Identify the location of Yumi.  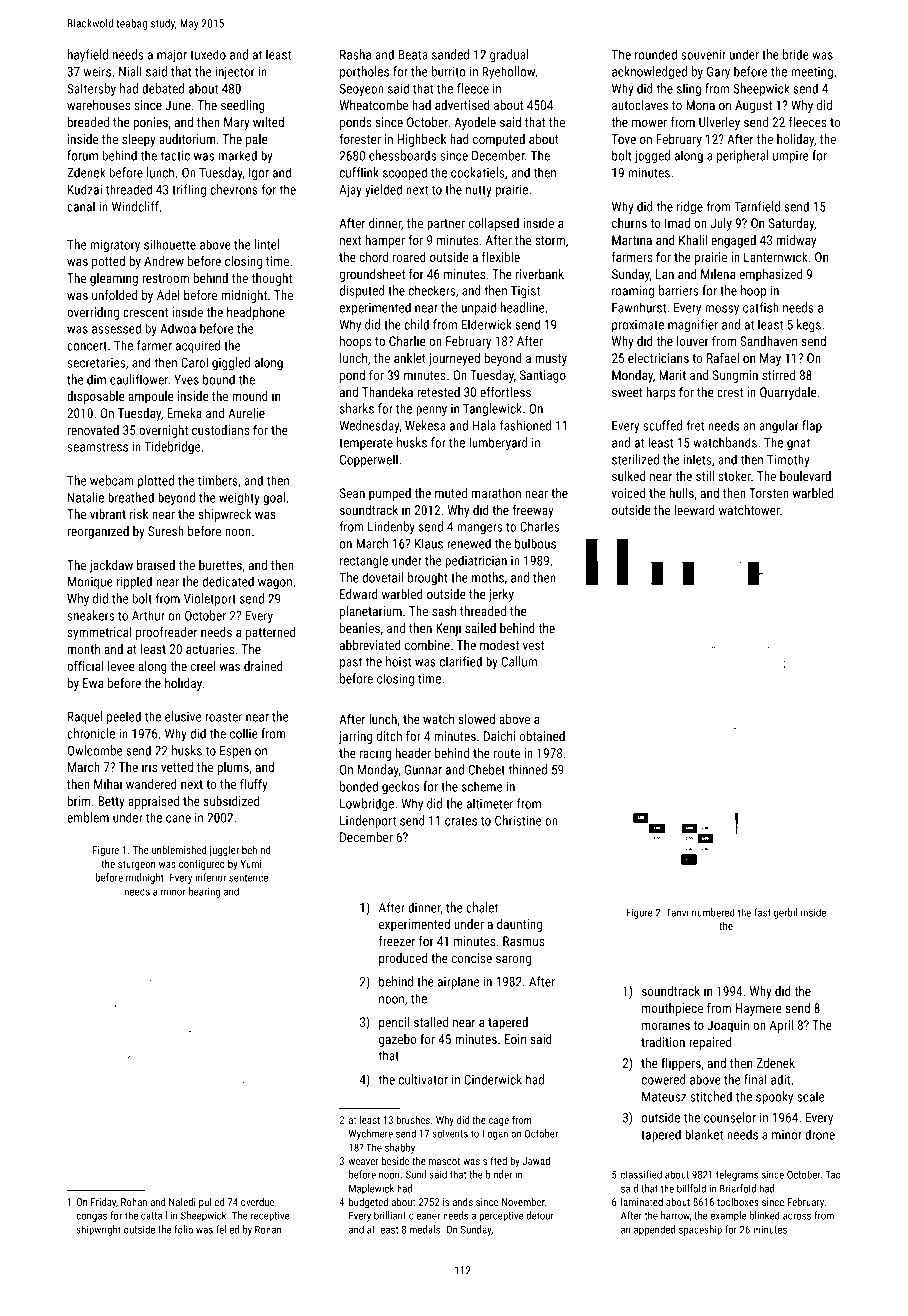
(250, 864).
